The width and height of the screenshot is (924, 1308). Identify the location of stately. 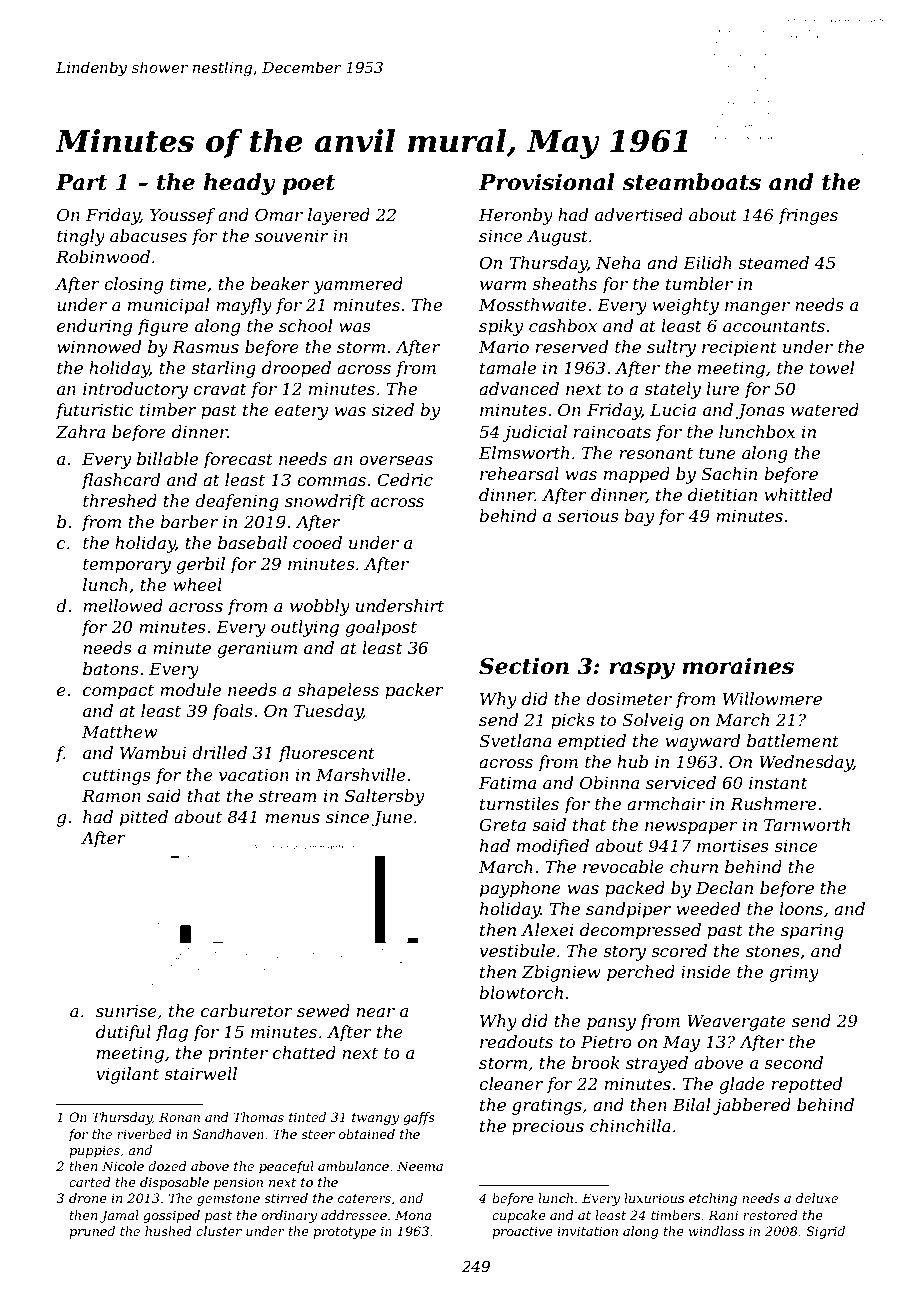
(672, 390).
